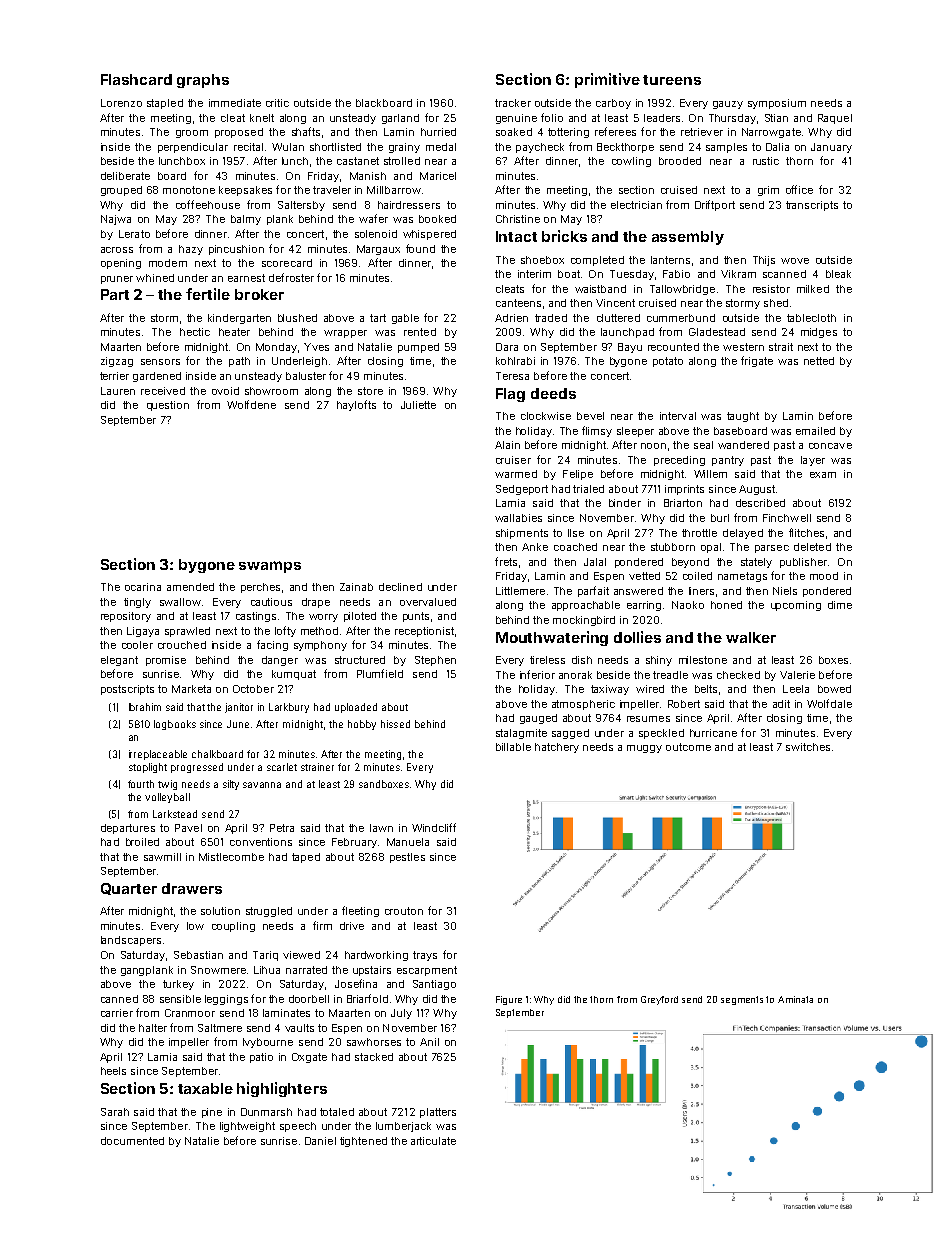  What do you see at coordinates (145, 707) in the image?
I see `Ibrahim` at bounding box center [145, 707].
